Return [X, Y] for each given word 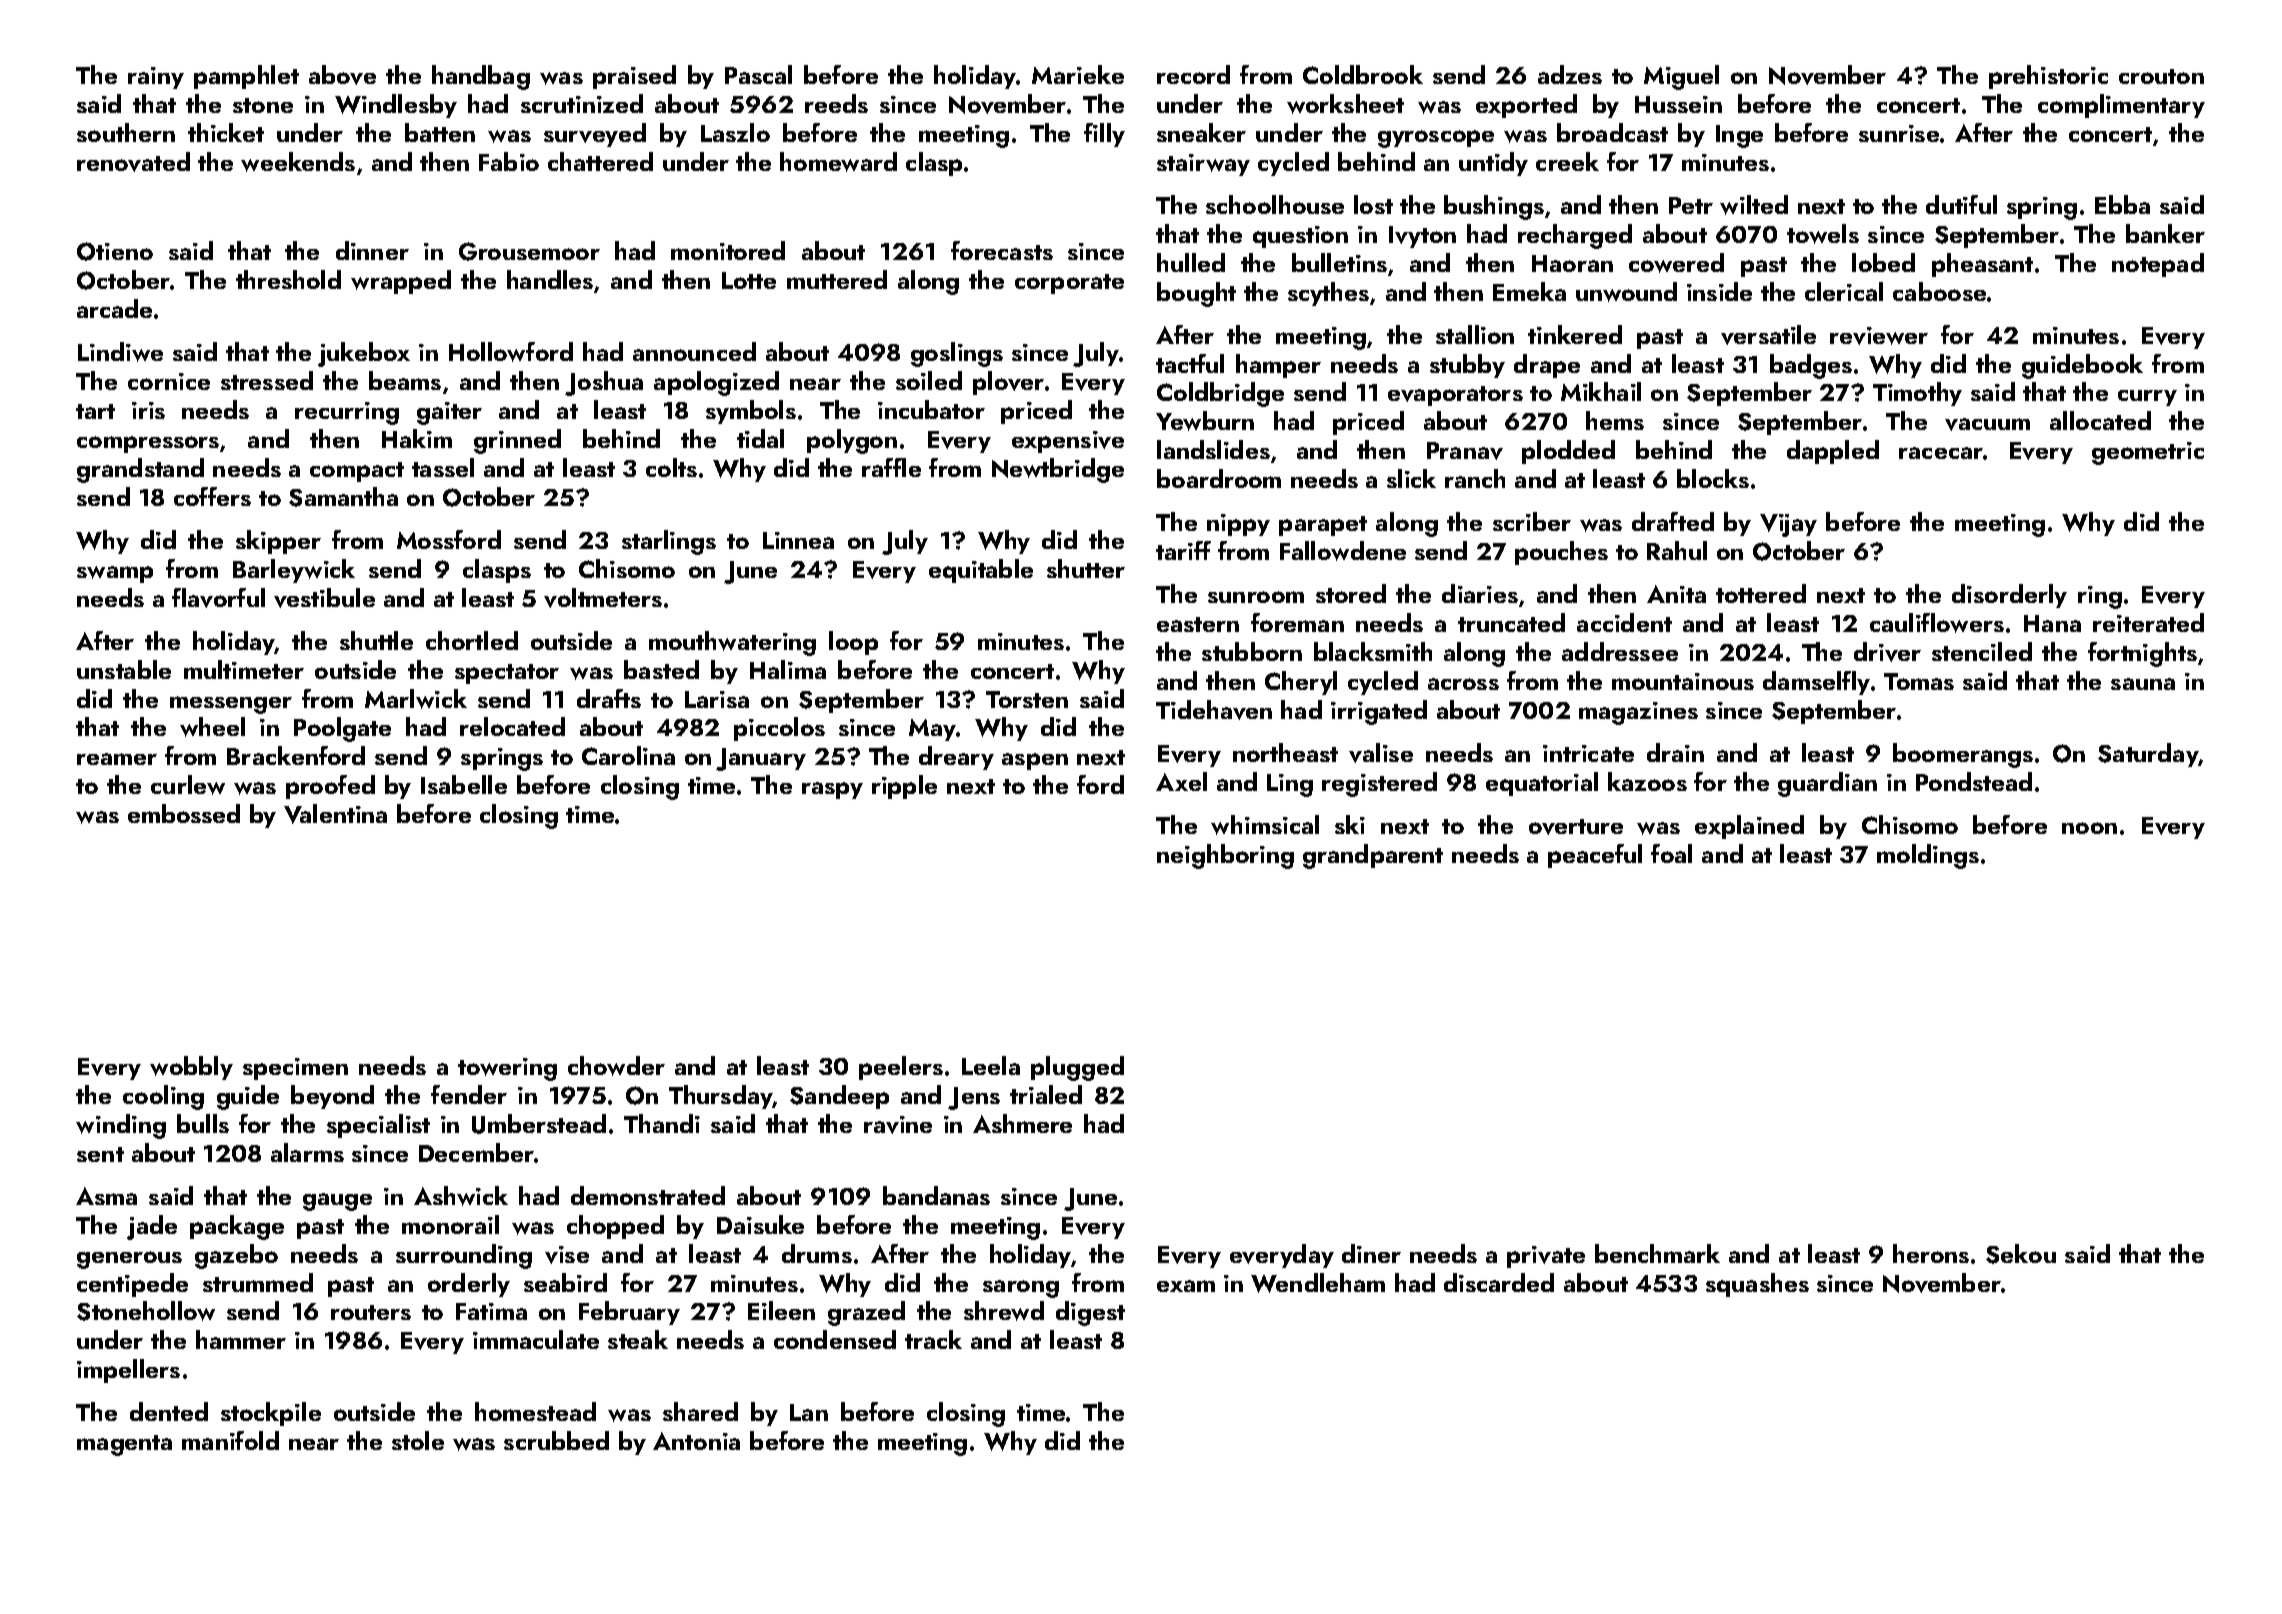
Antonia [696, 1441]
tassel [443, 467]
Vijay [1788, 525]
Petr [1691, 205]
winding [121, 1126]
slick [1411, 478]
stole [418, 1440]
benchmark [1657, 1253]
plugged [1077, 1068]
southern [126, 132]
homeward [838, 162]
